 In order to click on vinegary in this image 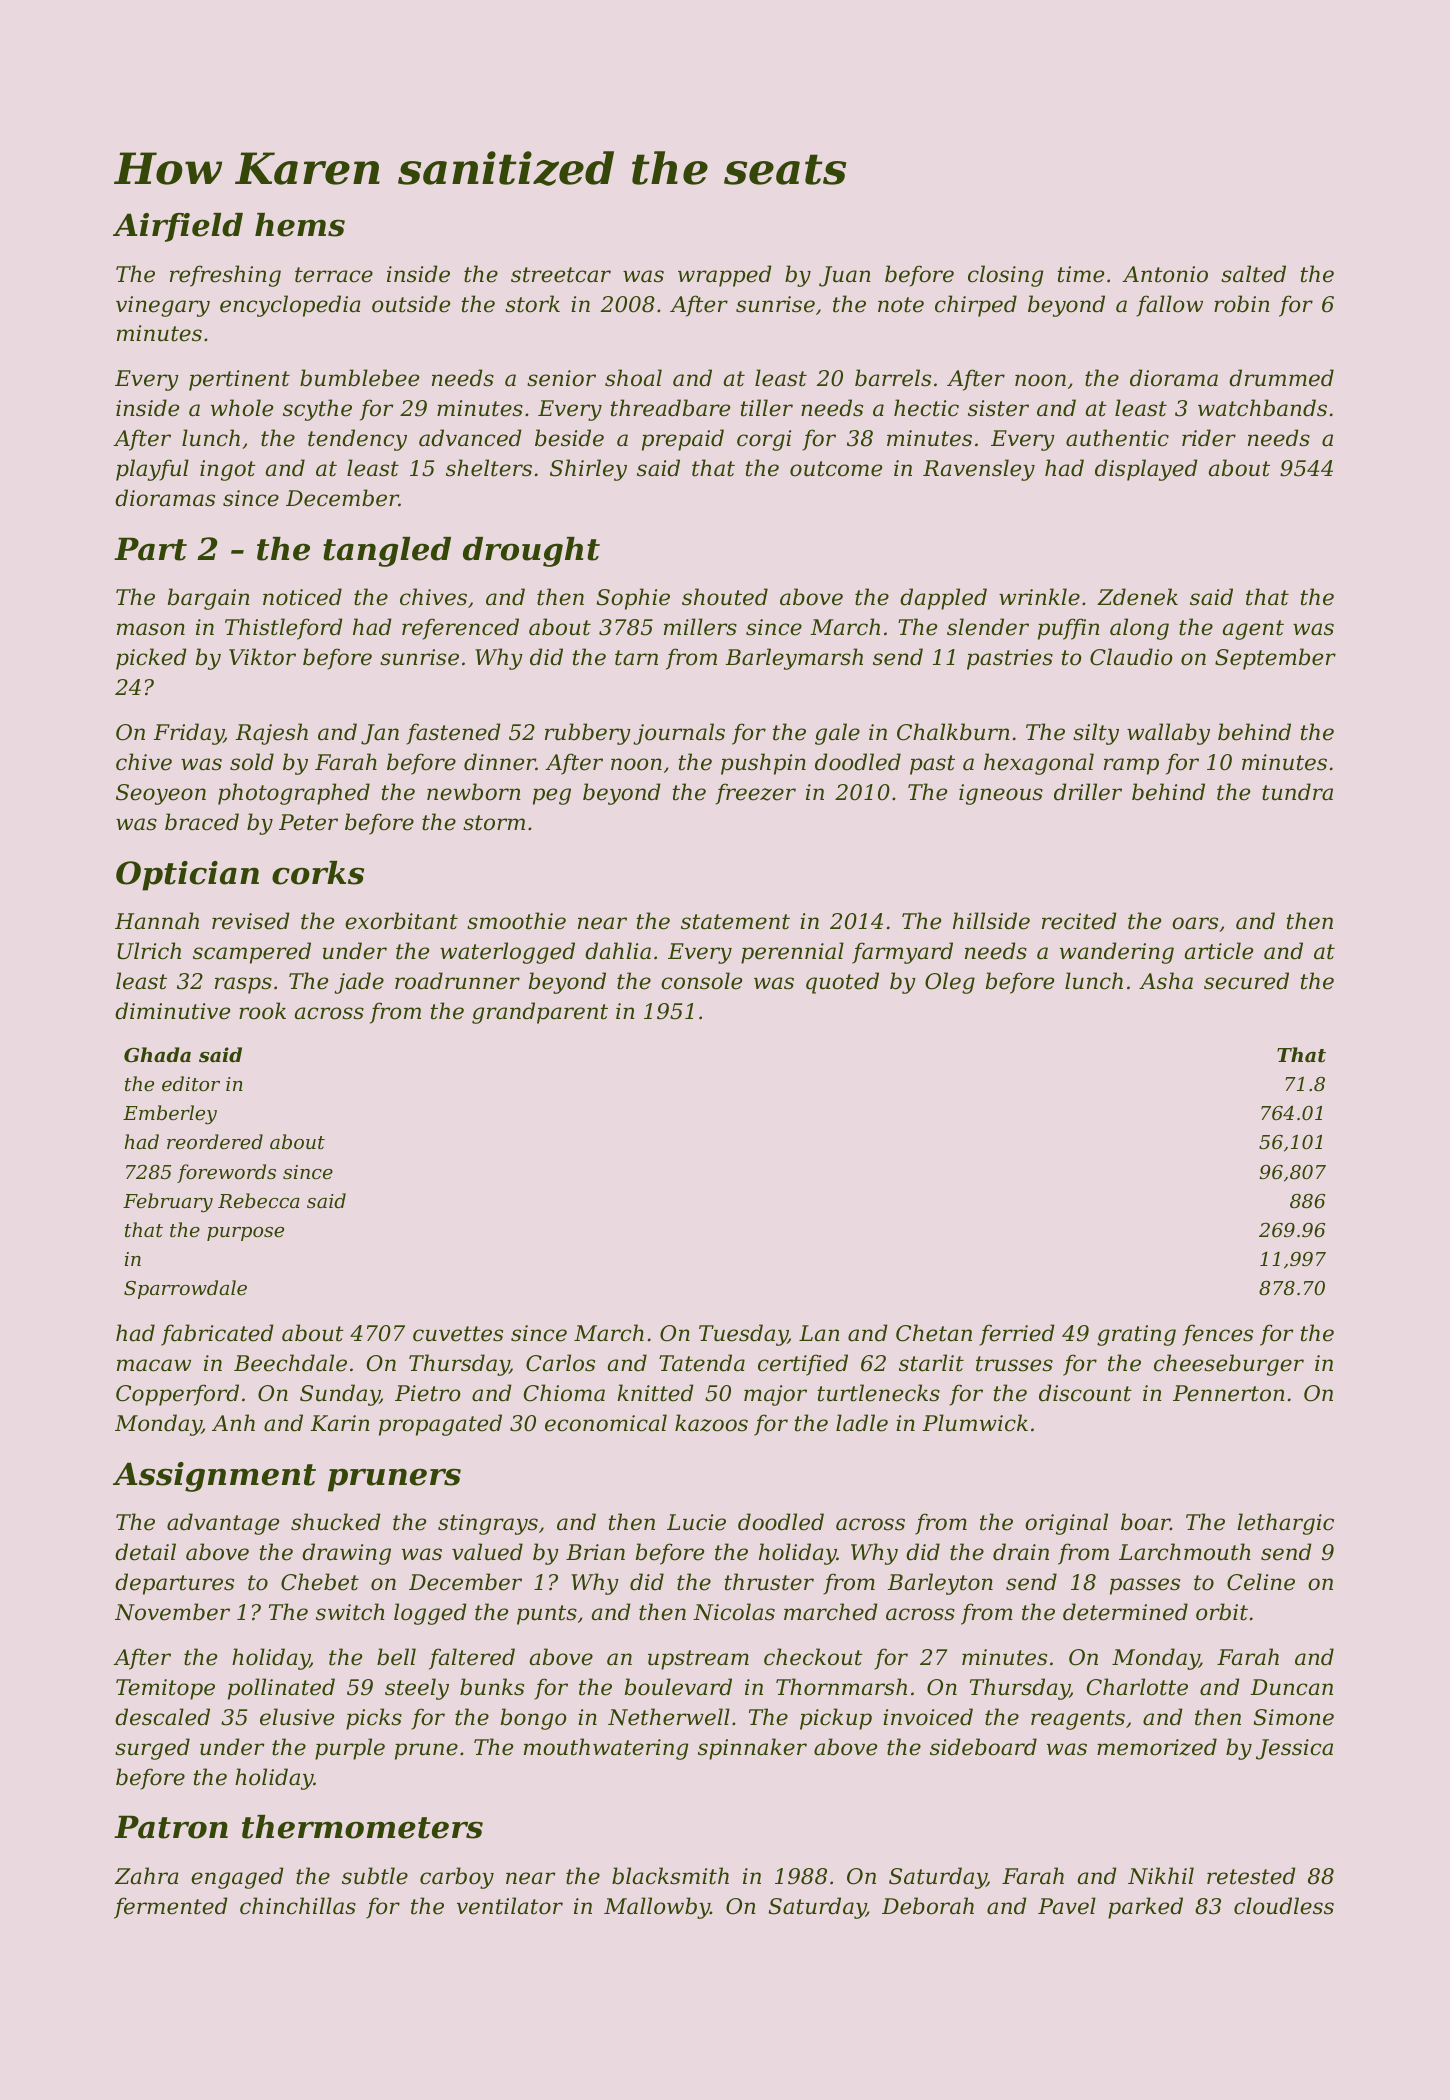, I will do `click(163, 306)`.
